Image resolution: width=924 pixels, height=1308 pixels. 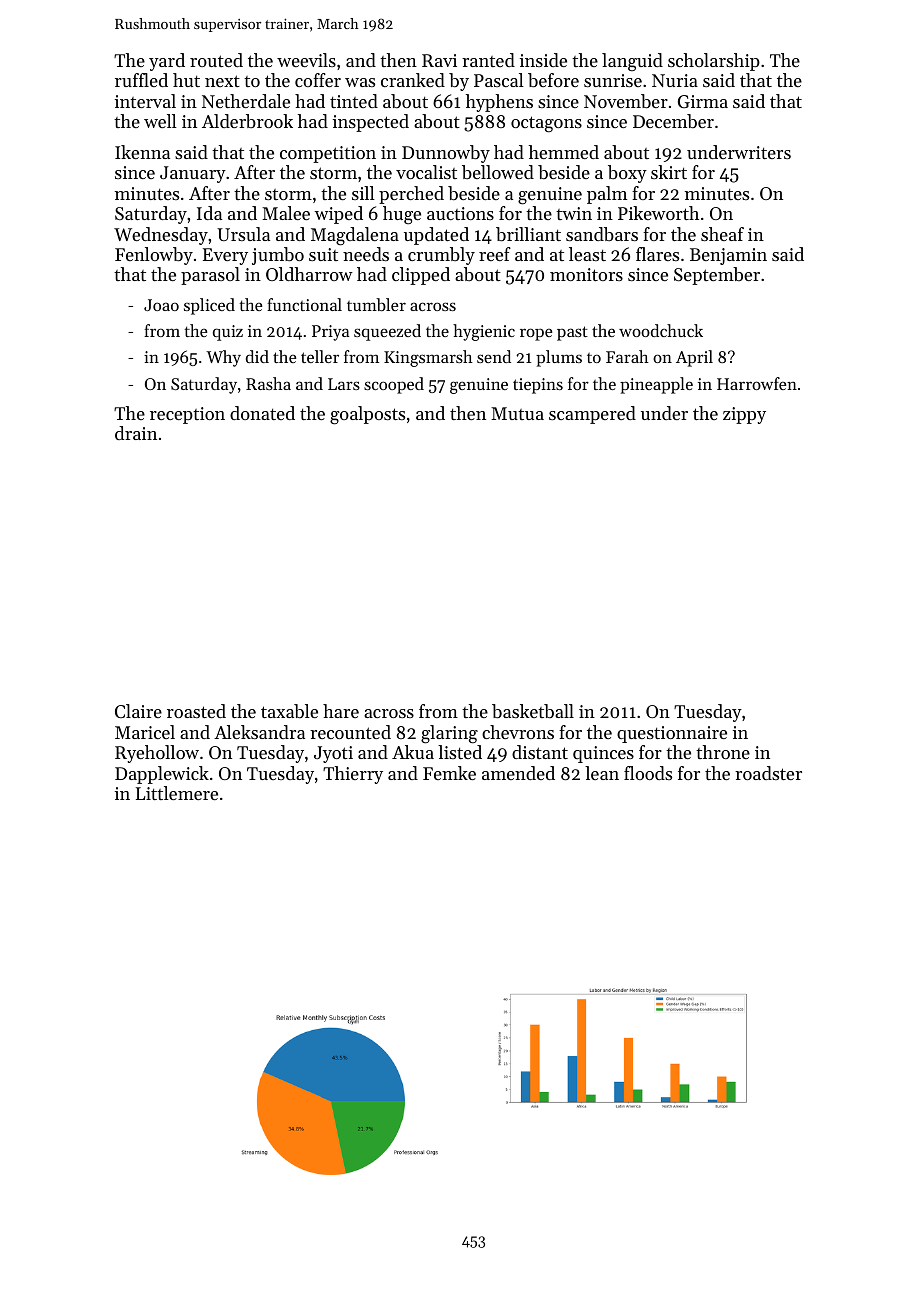 What do you see at coordinates (167, 62) in the document?
I see `yard` at bounding box center [167, 62].
